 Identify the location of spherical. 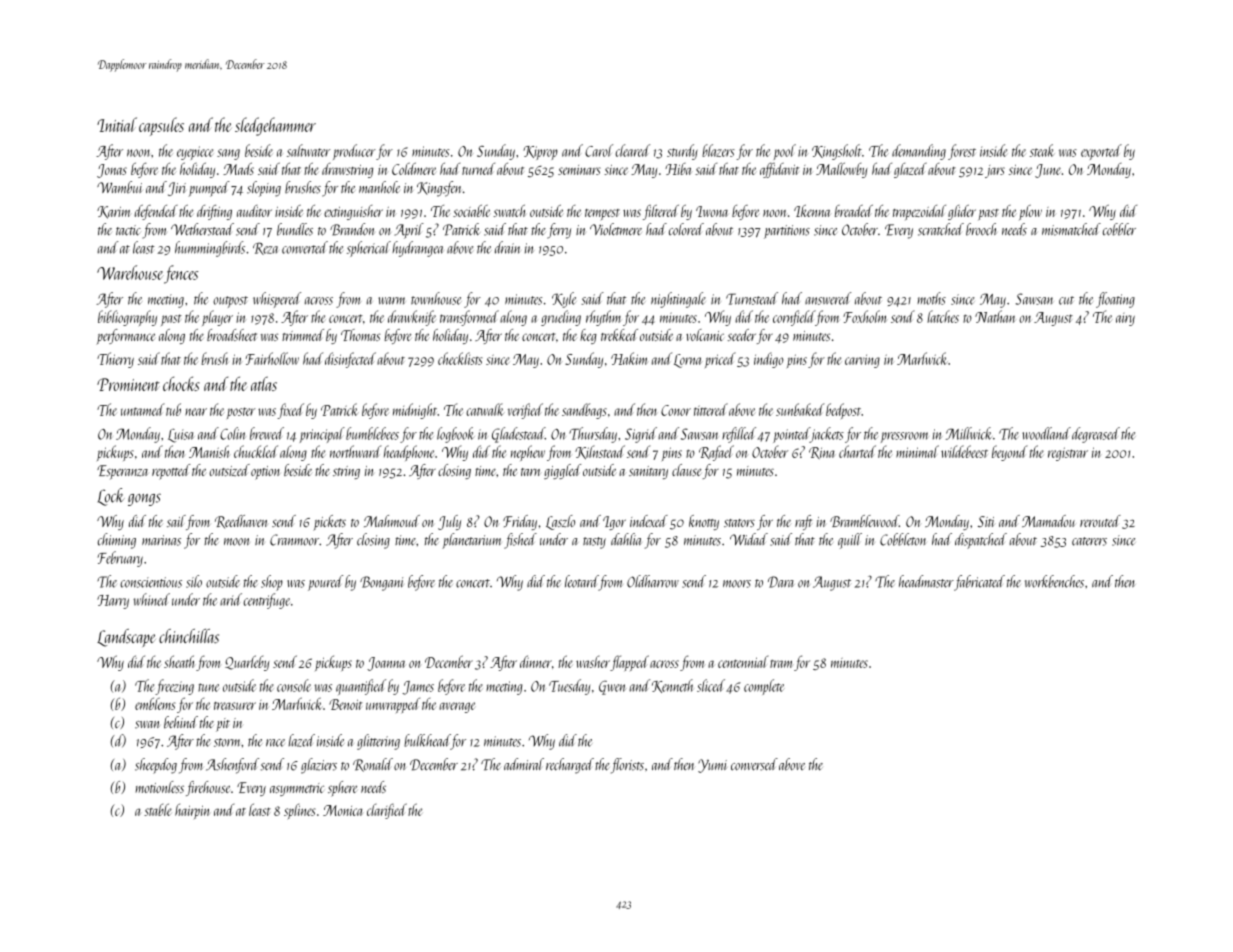
(369, 249).
